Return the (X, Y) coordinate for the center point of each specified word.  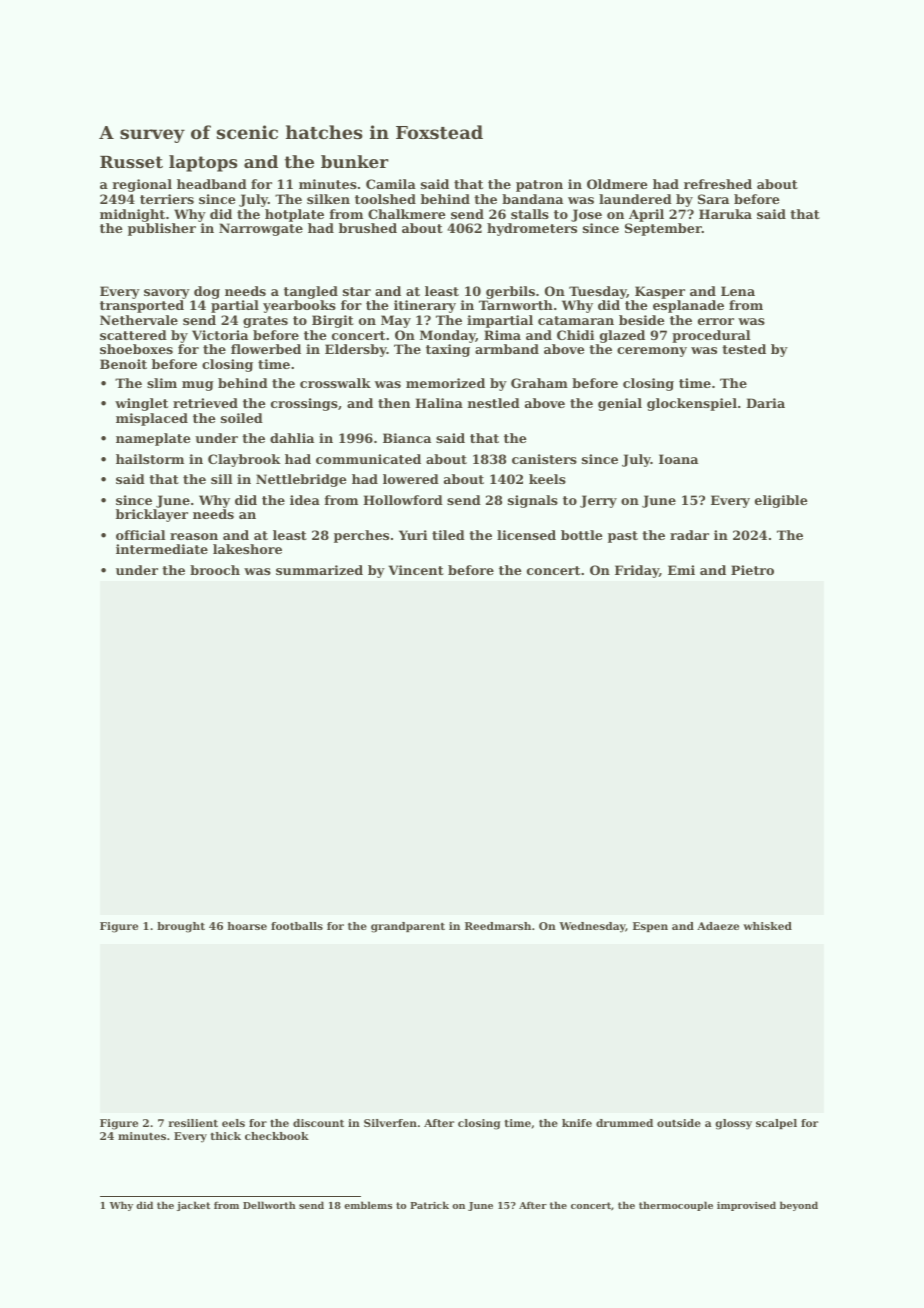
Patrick (429, 1205)
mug (198, 386)
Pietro (752, 570)
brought (181, 927)
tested (744, 349)
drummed (624, 1123)
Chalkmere (407, 214)
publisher (162, 229)
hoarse (247, 926)
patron (539, 186)
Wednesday (592, 927)
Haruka (725, 214)
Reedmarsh (498, 926)
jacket (193, 1206)
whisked (767, 926)
